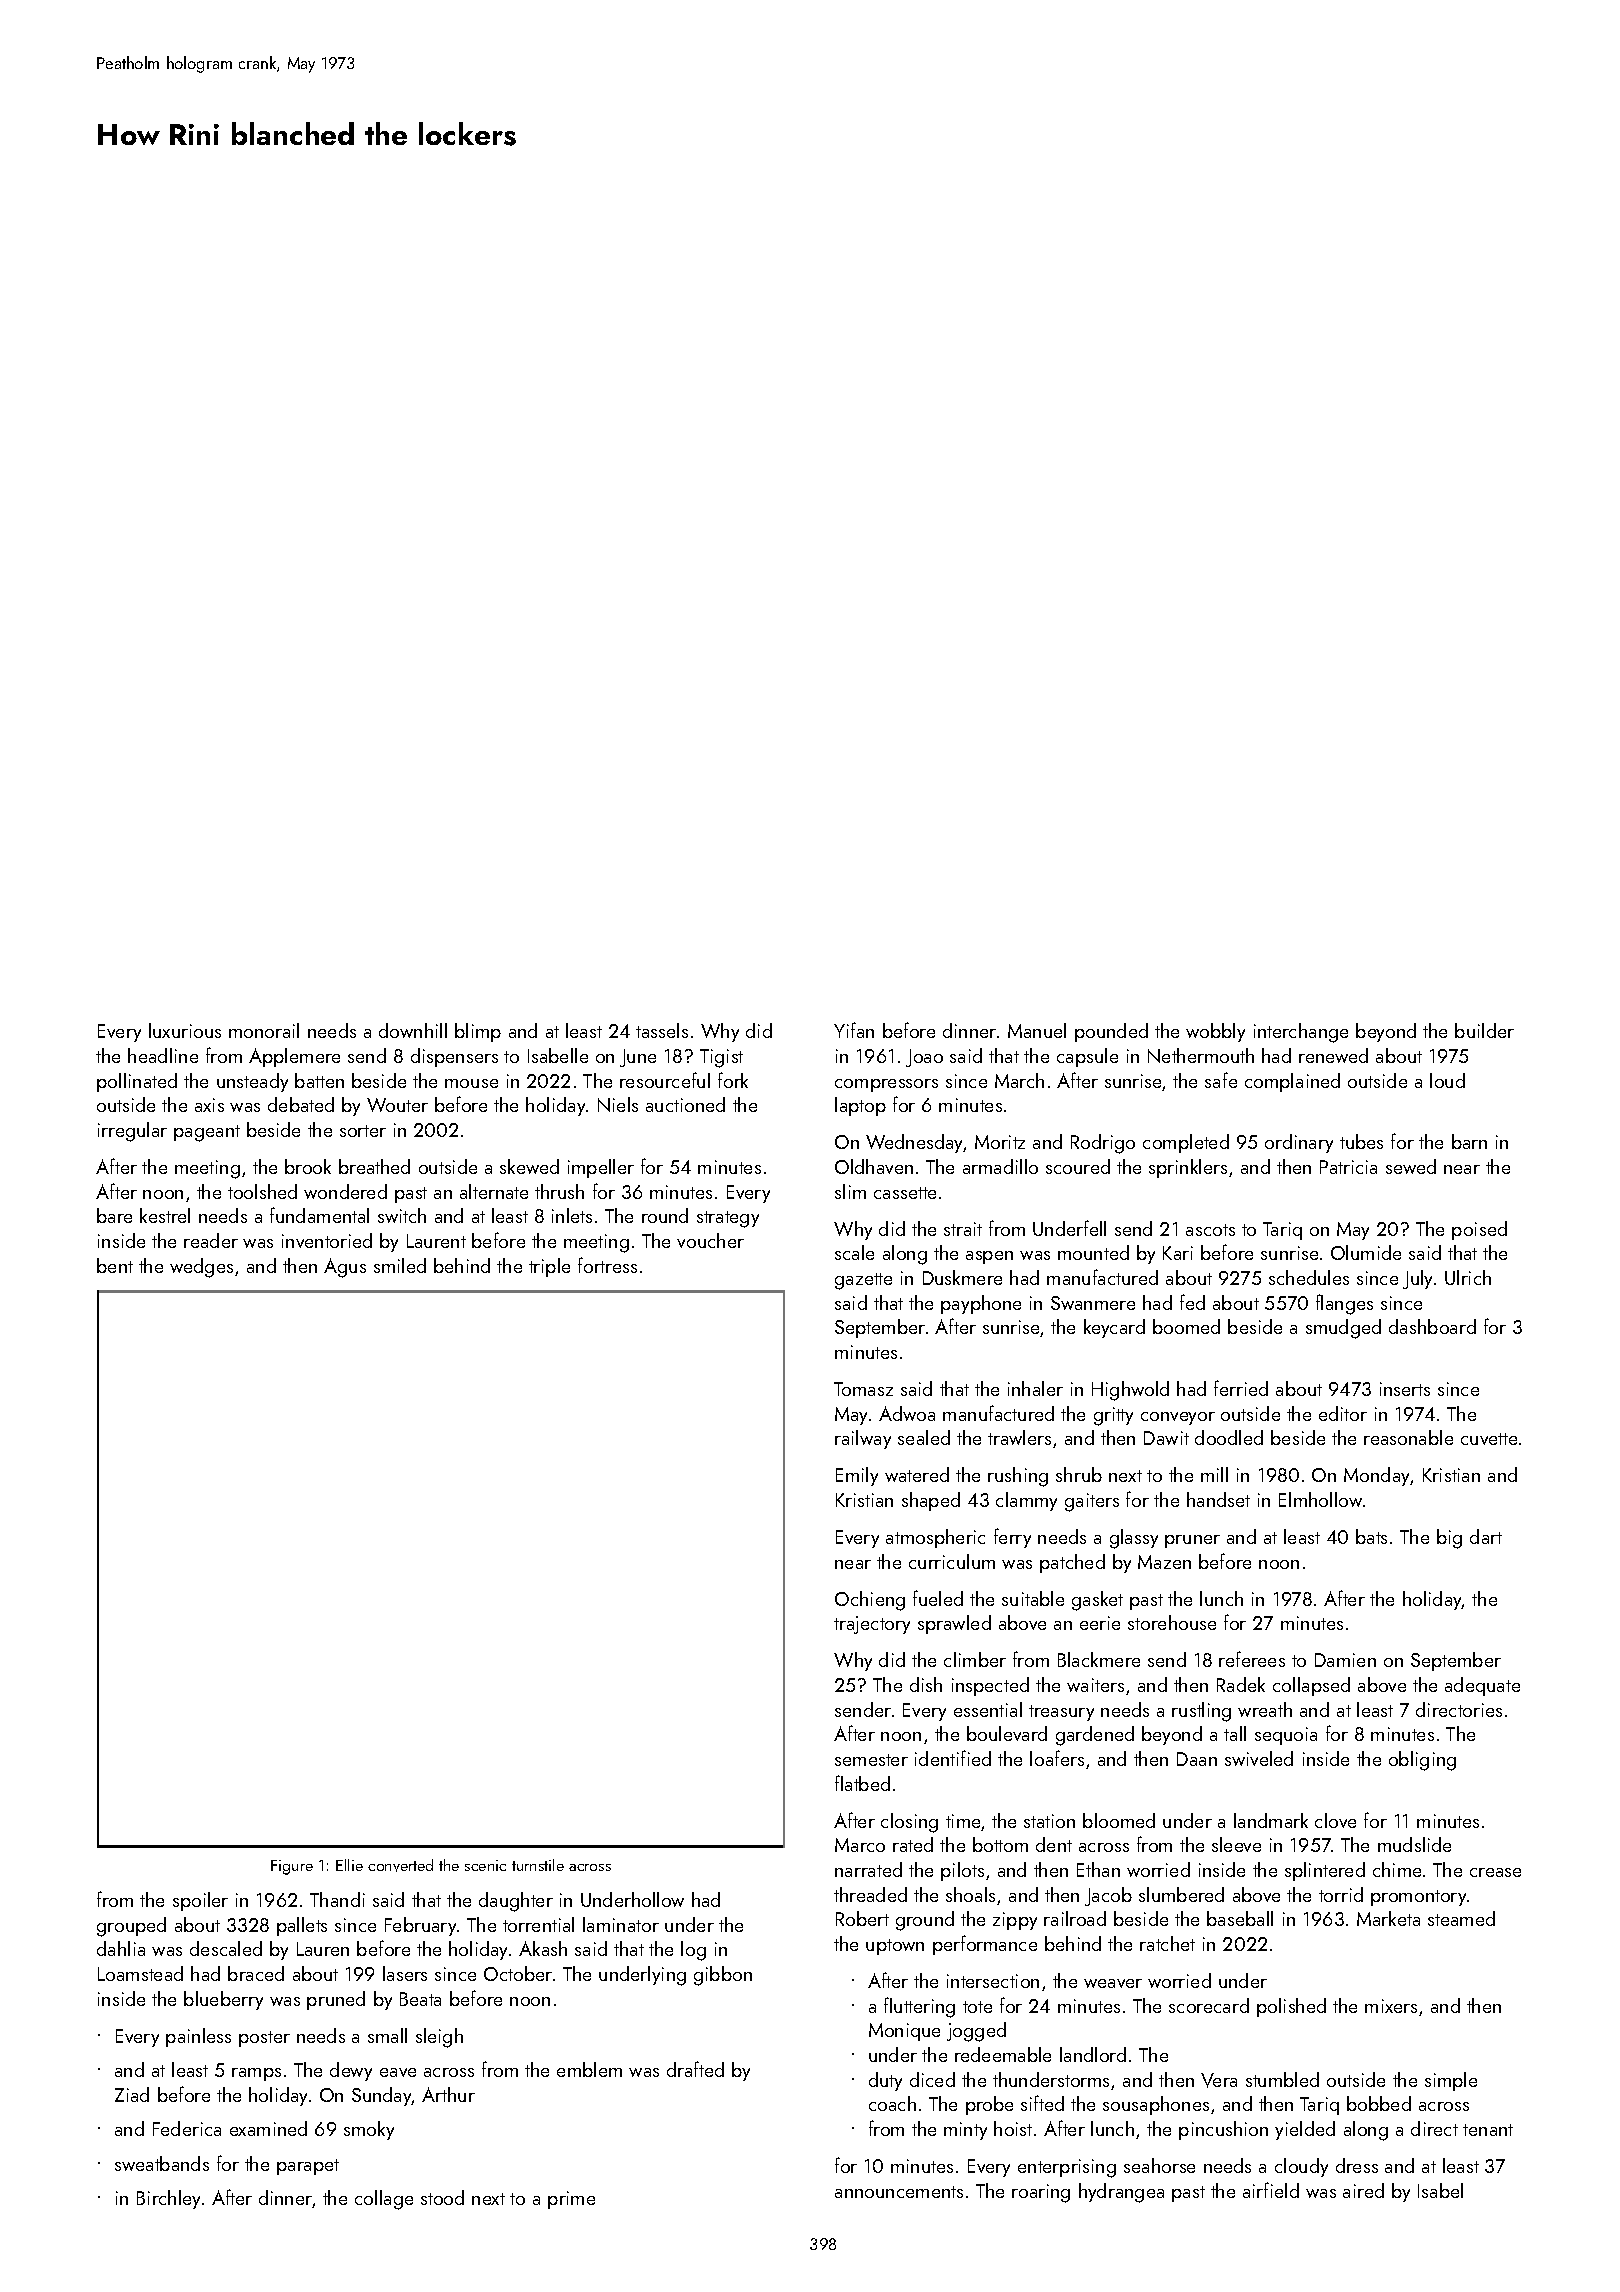  What do you see at coordinates (185, 1030) in the screenshot?
I see `luxurious` at bounding box center [185, 1030].
